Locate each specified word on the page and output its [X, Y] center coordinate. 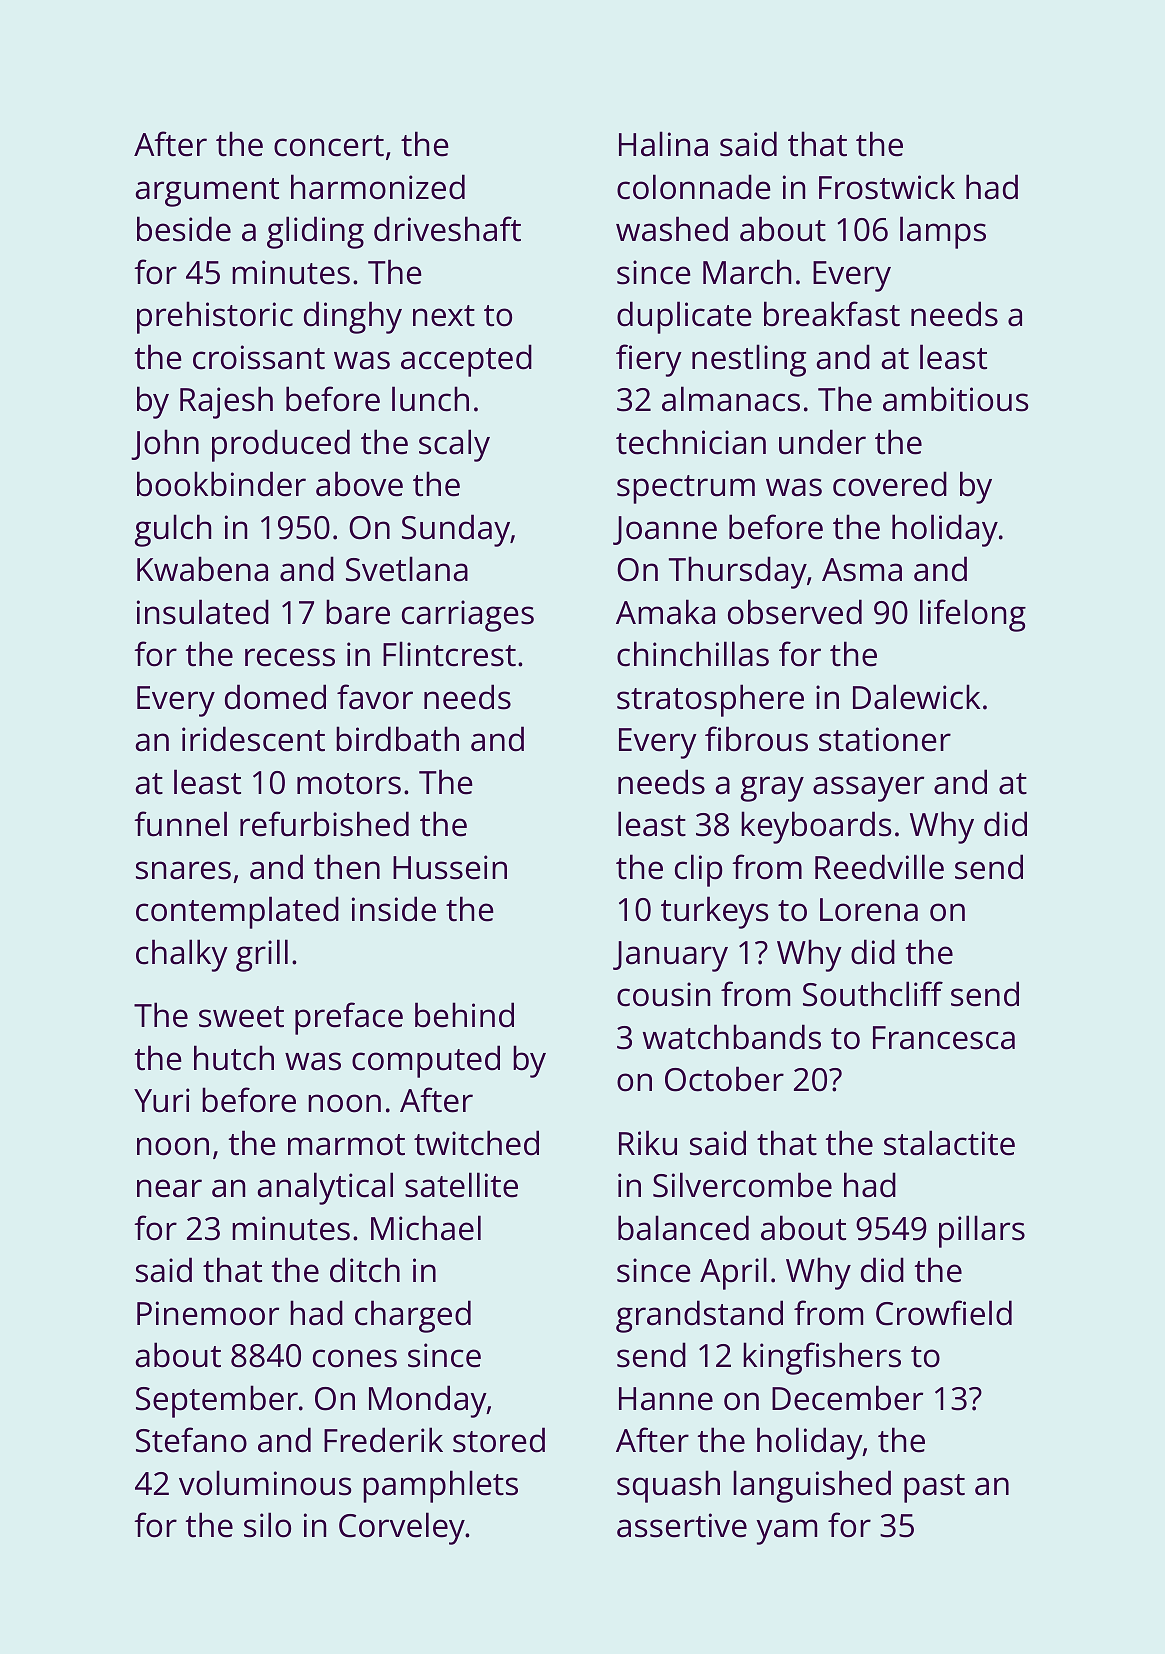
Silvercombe [742, 1185]
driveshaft [447, 229]
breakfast [832, 314]
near [169, 1188]
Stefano [191, 1440]
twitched [476, 1143]
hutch [234, 1058]
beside [184, 229]
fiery [649, 360]
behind [464, 1015]
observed [795, 612]
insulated [203, 612]
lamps [943, 232]
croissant [259, 357]
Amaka [665, 612]
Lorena [869, 910]
